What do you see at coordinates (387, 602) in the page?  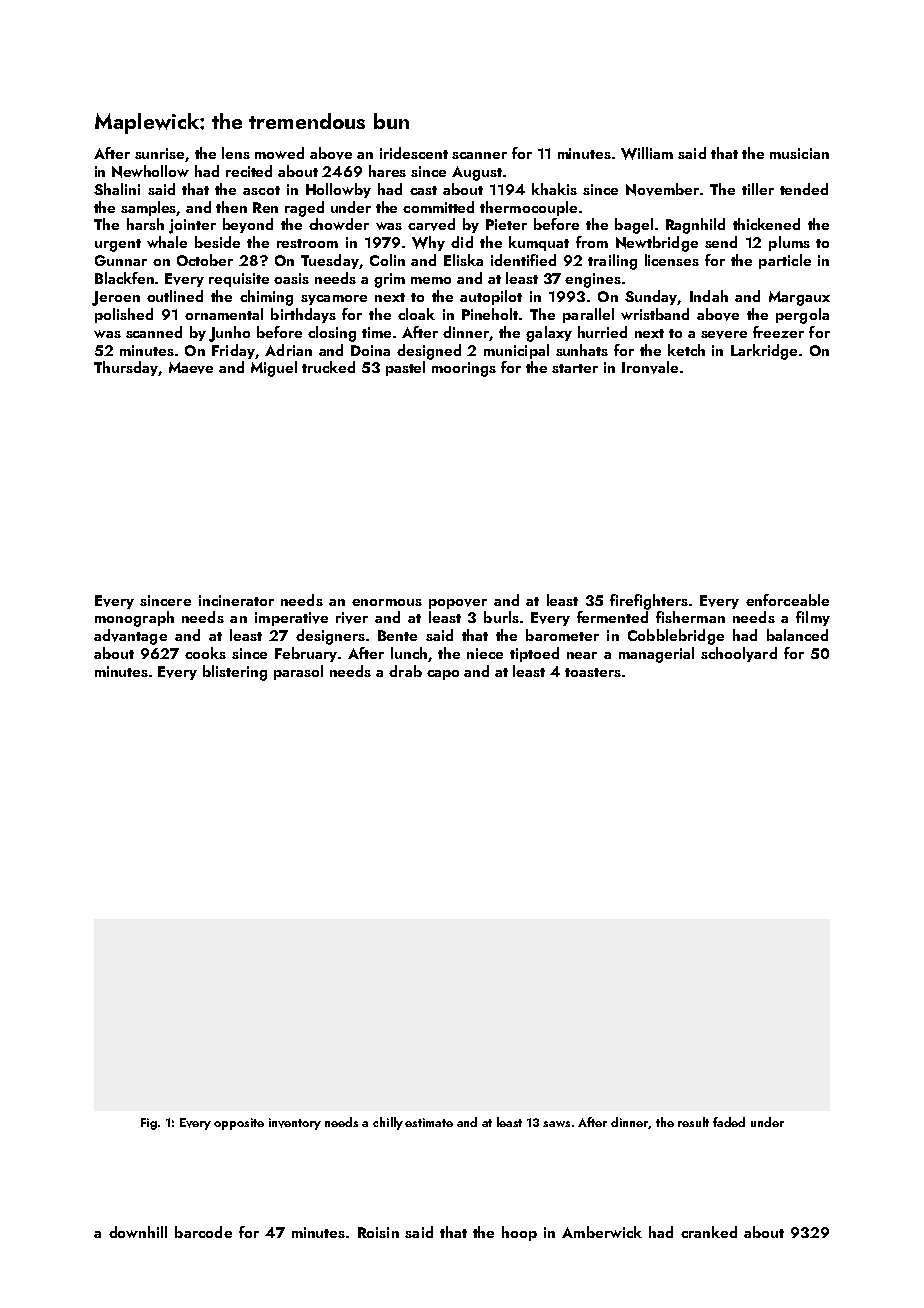 I see `enormous` at bounding box center [387, 602].
